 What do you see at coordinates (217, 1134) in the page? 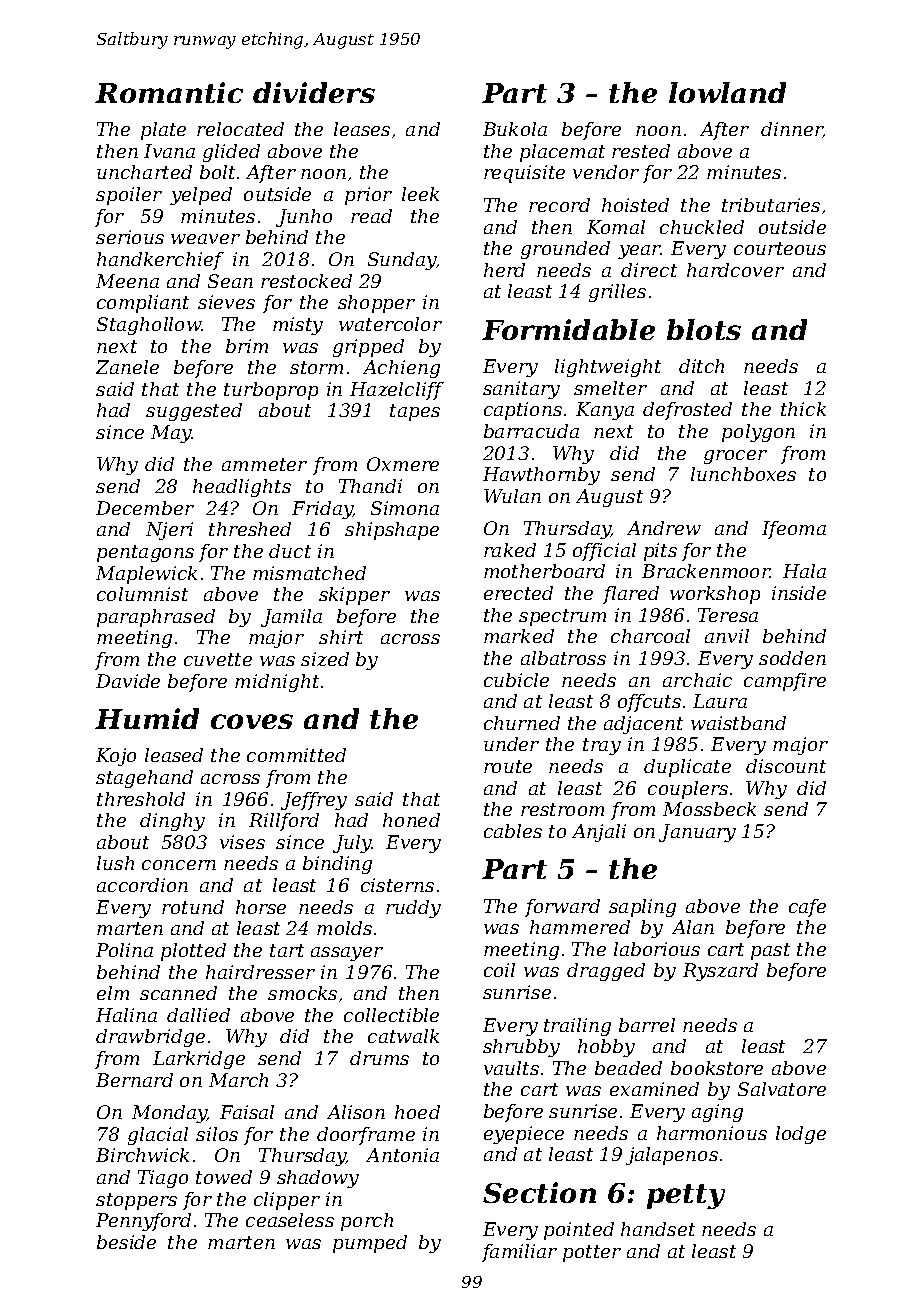
I see `silos` at bounding box center [217, 1134].
